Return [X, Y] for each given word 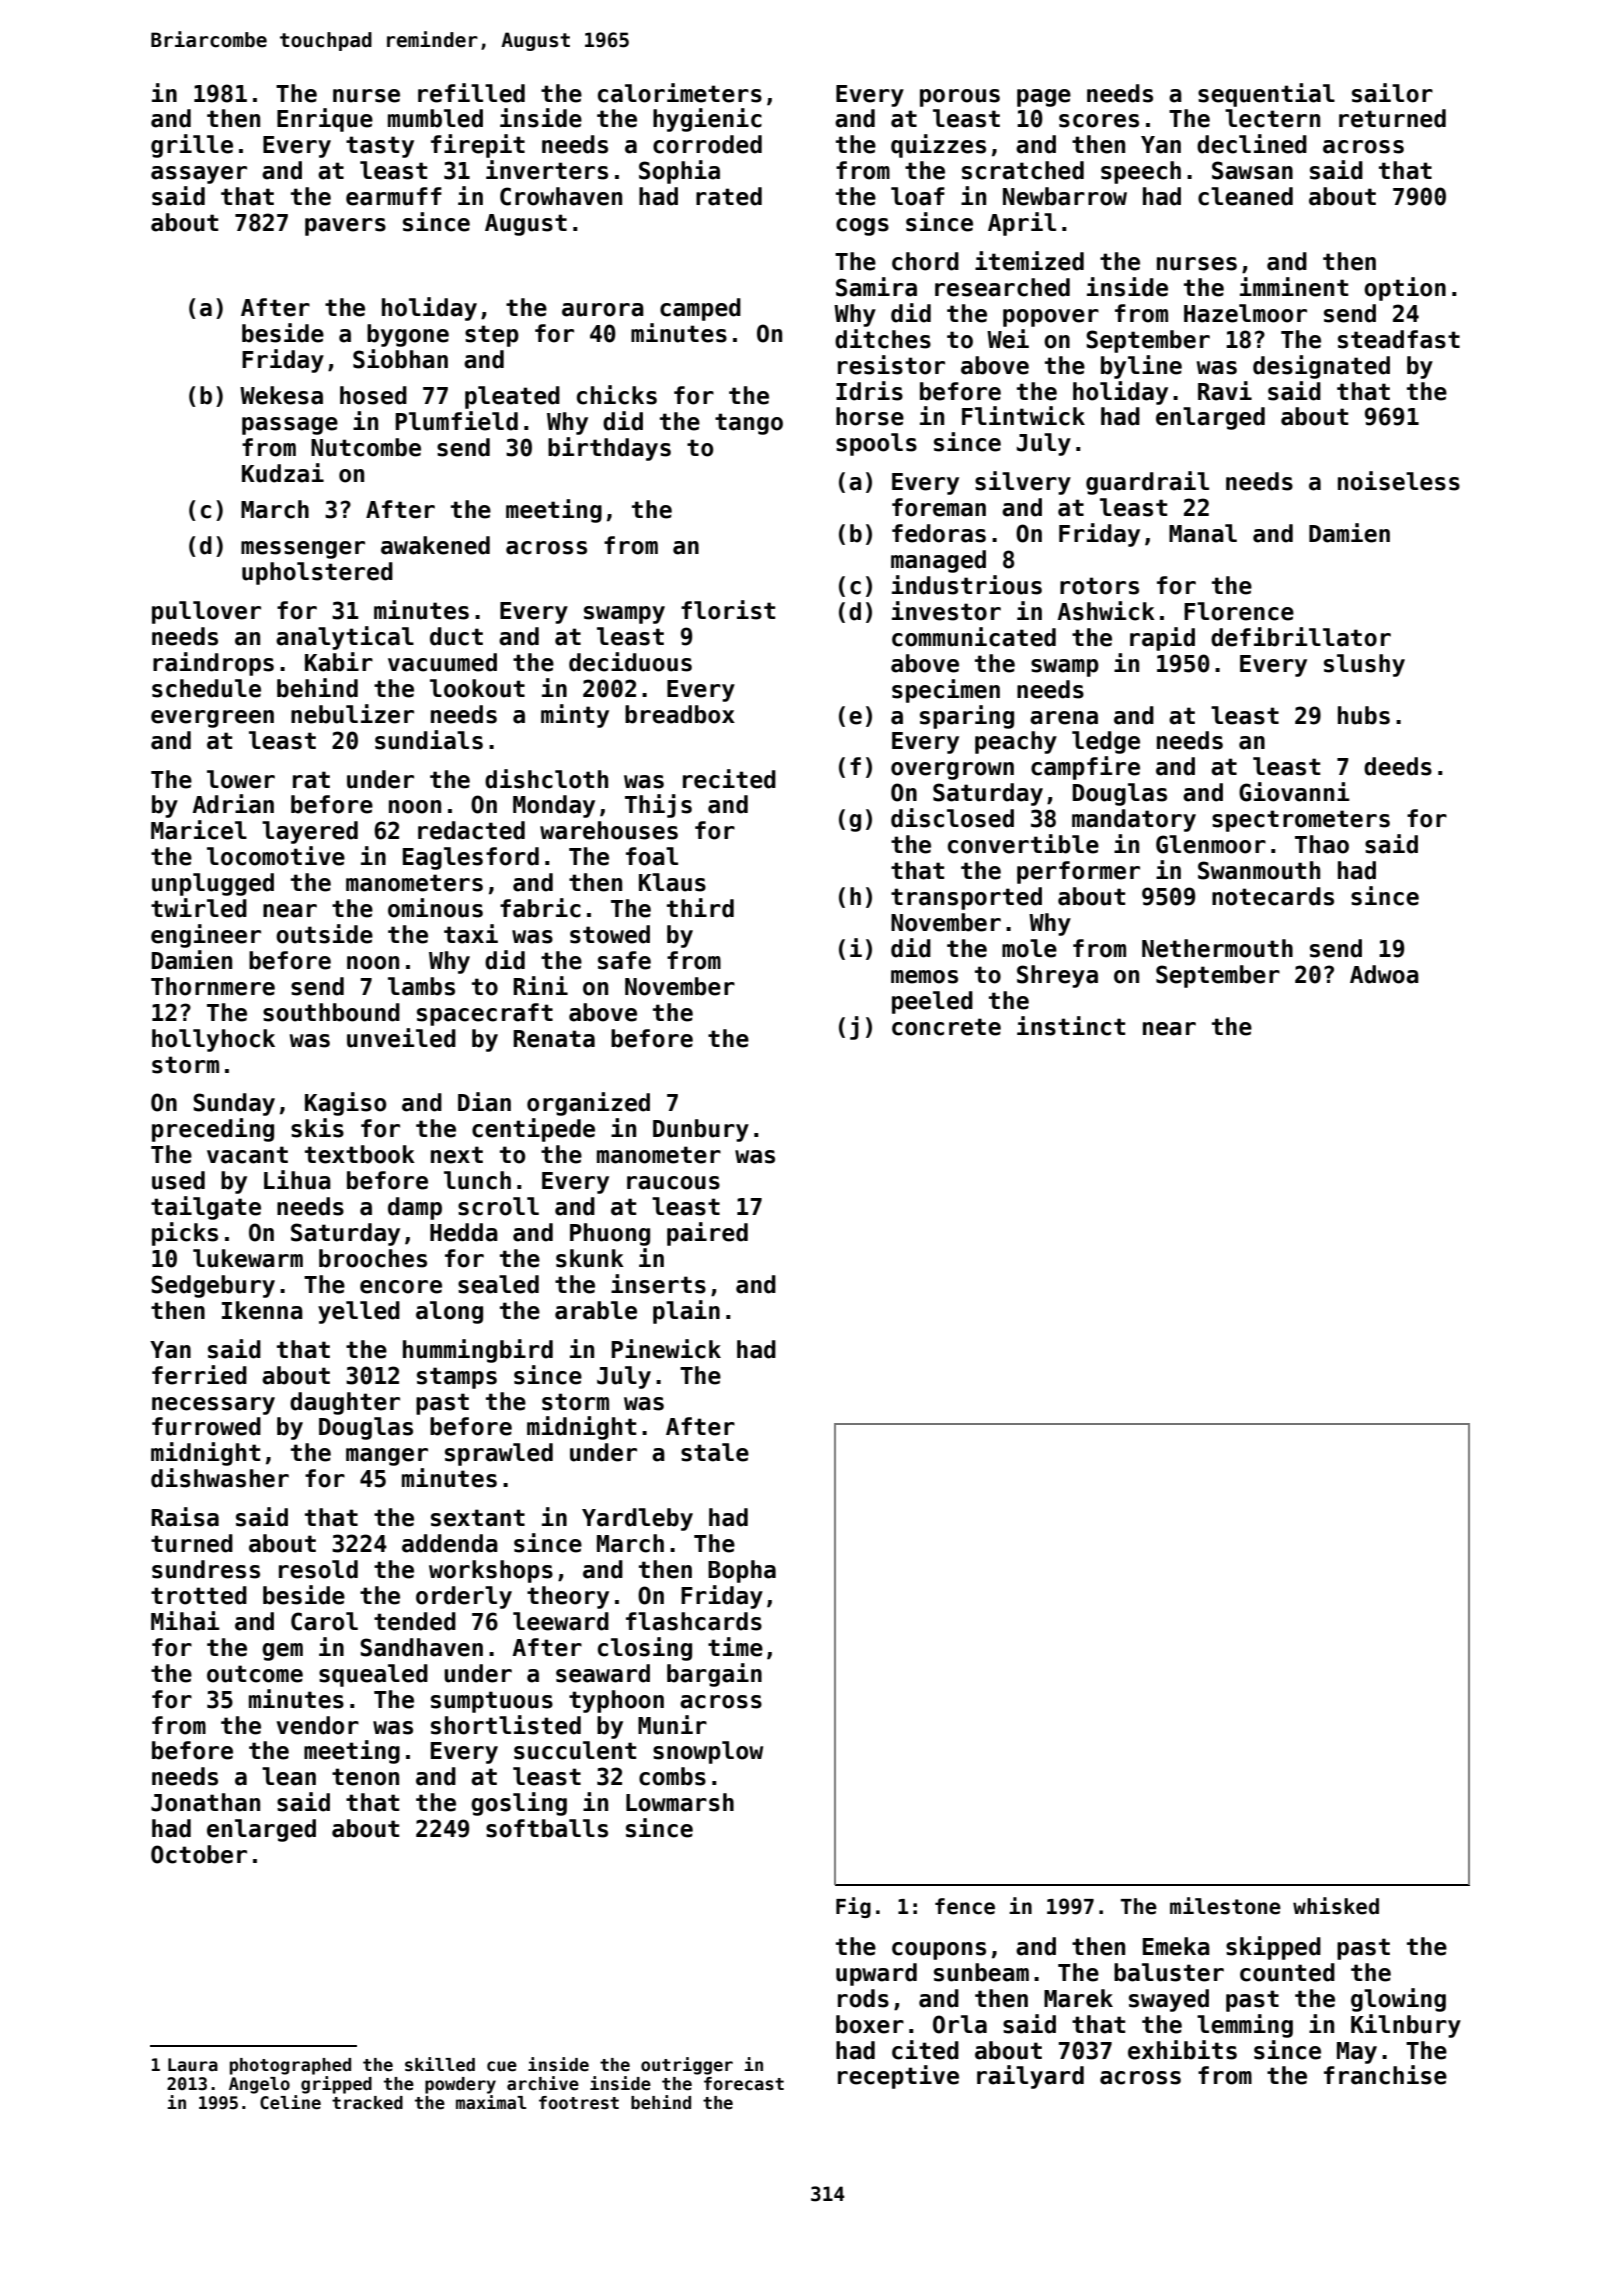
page [1044, 98]
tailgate [206, 1208]
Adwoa [1384, 974]
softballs [547, 1828]
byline [1141, 367]
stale [715, 1452]
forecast [744, 2084]
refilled [471, 93]
